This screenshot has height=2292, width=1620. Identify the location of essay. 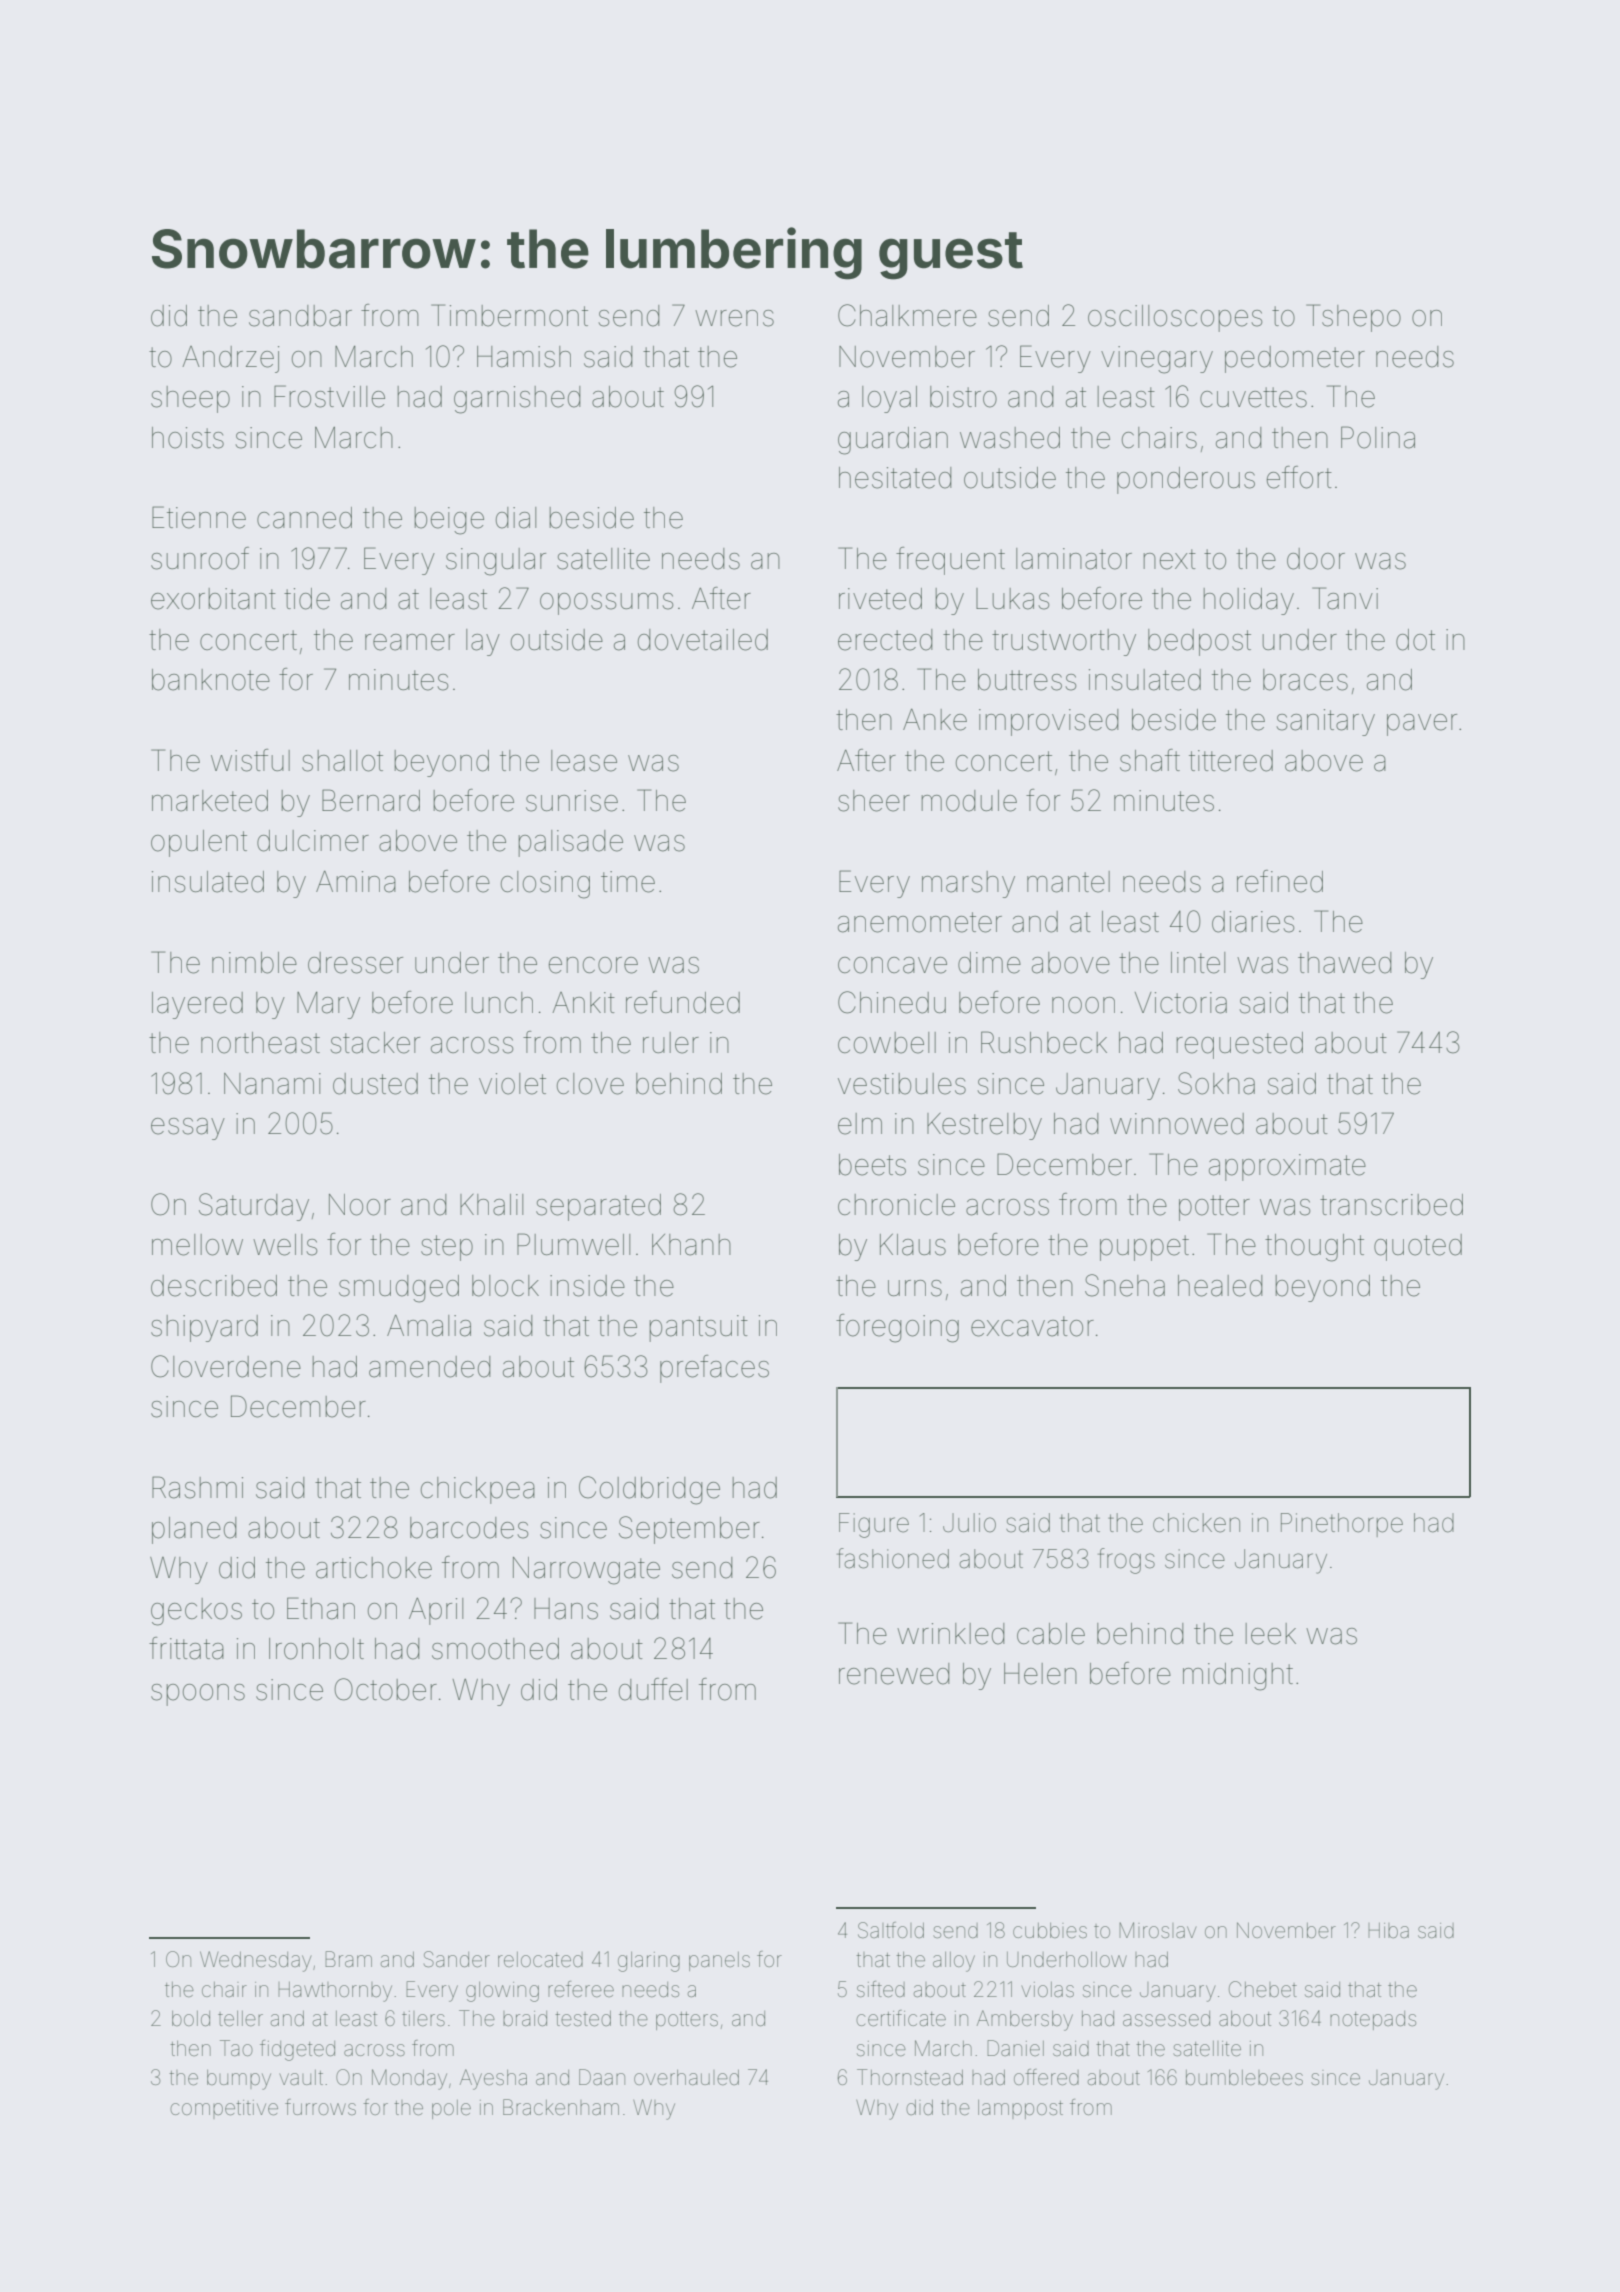
(188, 1129).
